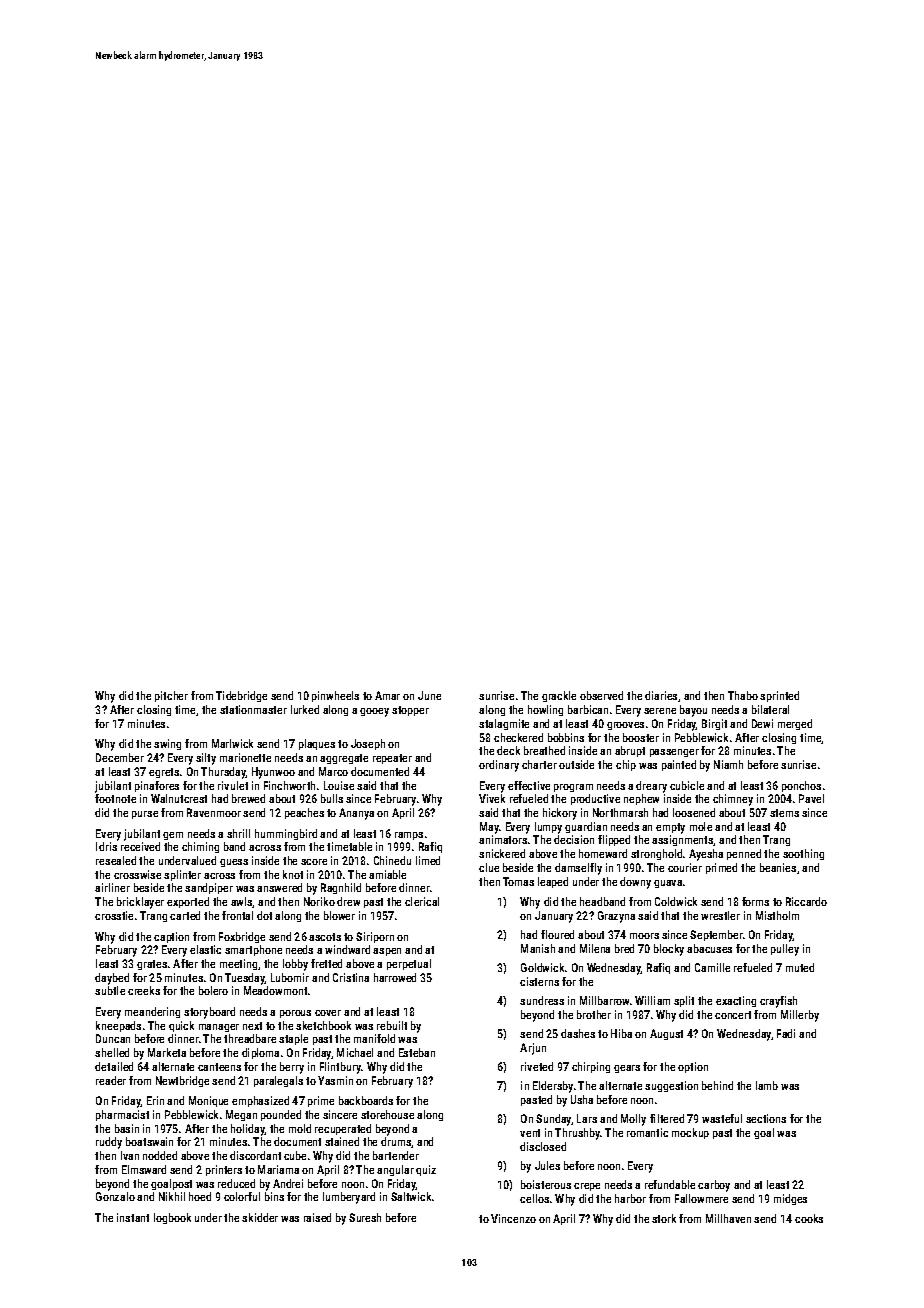 The width and height of the image is (924, 1308). Describe the element at coordinates (356, 814) in the image. I see `Ananya` at that location.
